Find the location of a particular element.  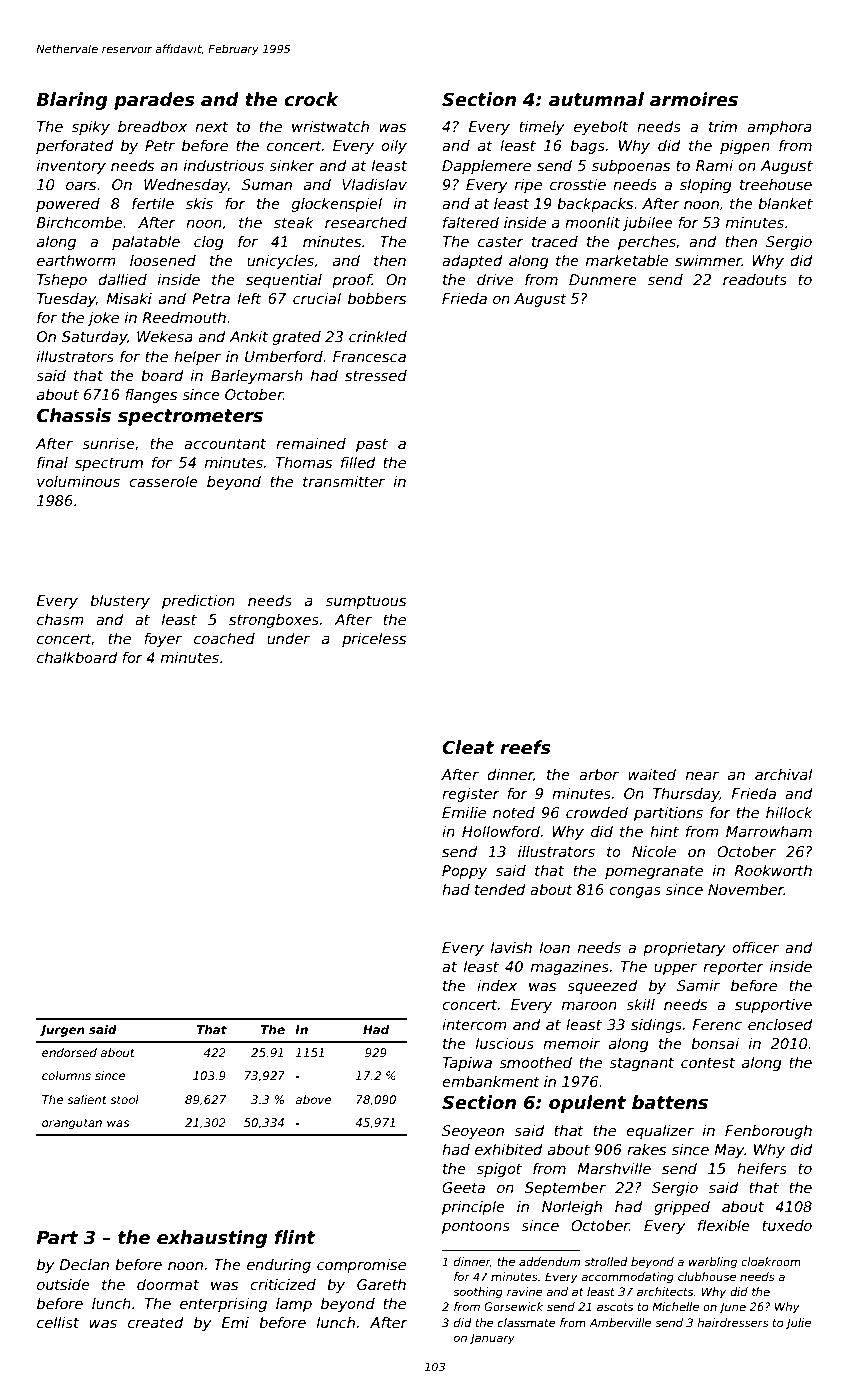

armoires is located at coordinates (694, 99).
